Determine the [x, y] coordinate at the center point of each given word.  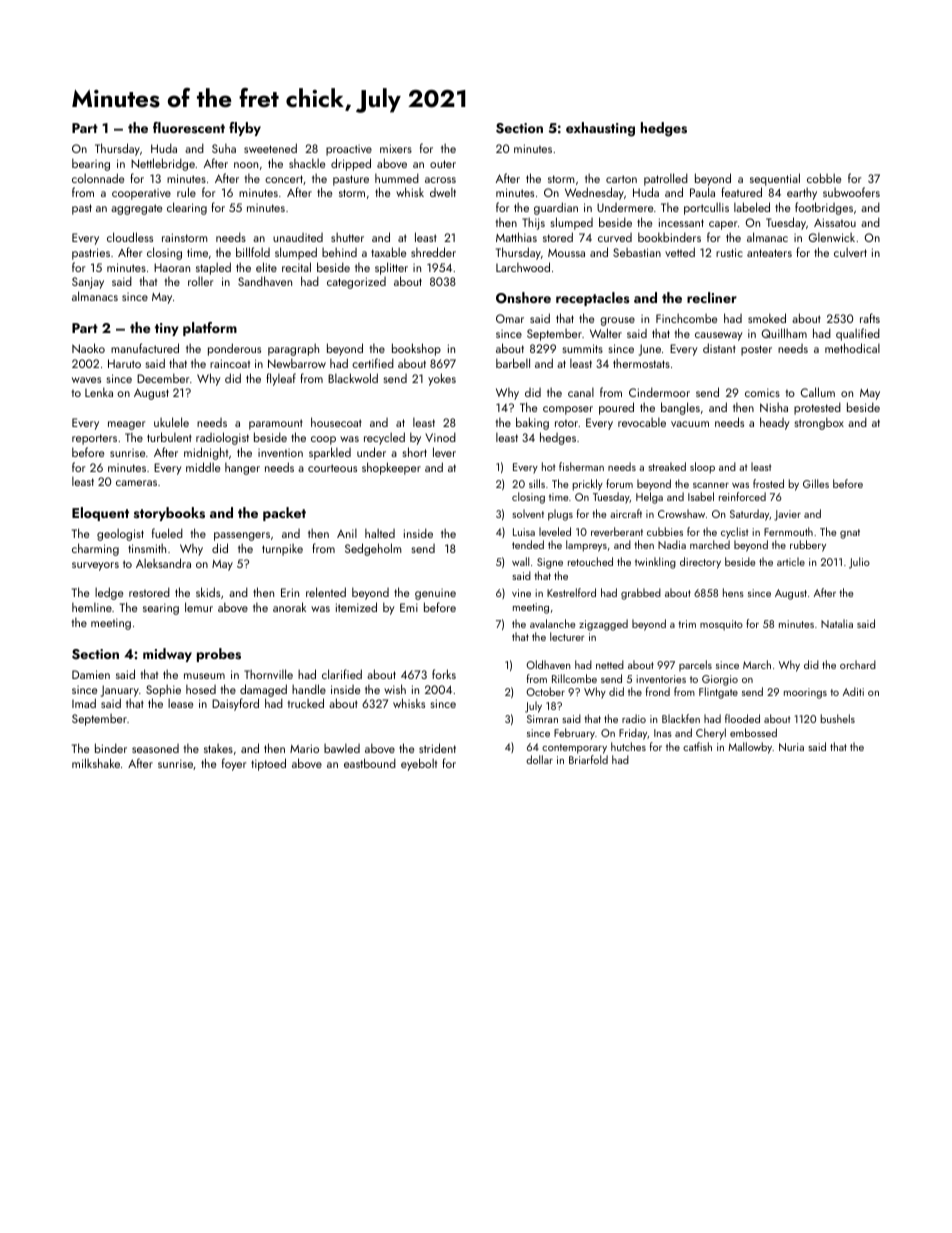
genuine [435, 594]
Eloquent [100, 514]
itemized [356, 607]
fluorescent [189, 127]
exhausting [600, 129]
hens [733, 592]
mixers [396, 148]
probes [219, 655]
